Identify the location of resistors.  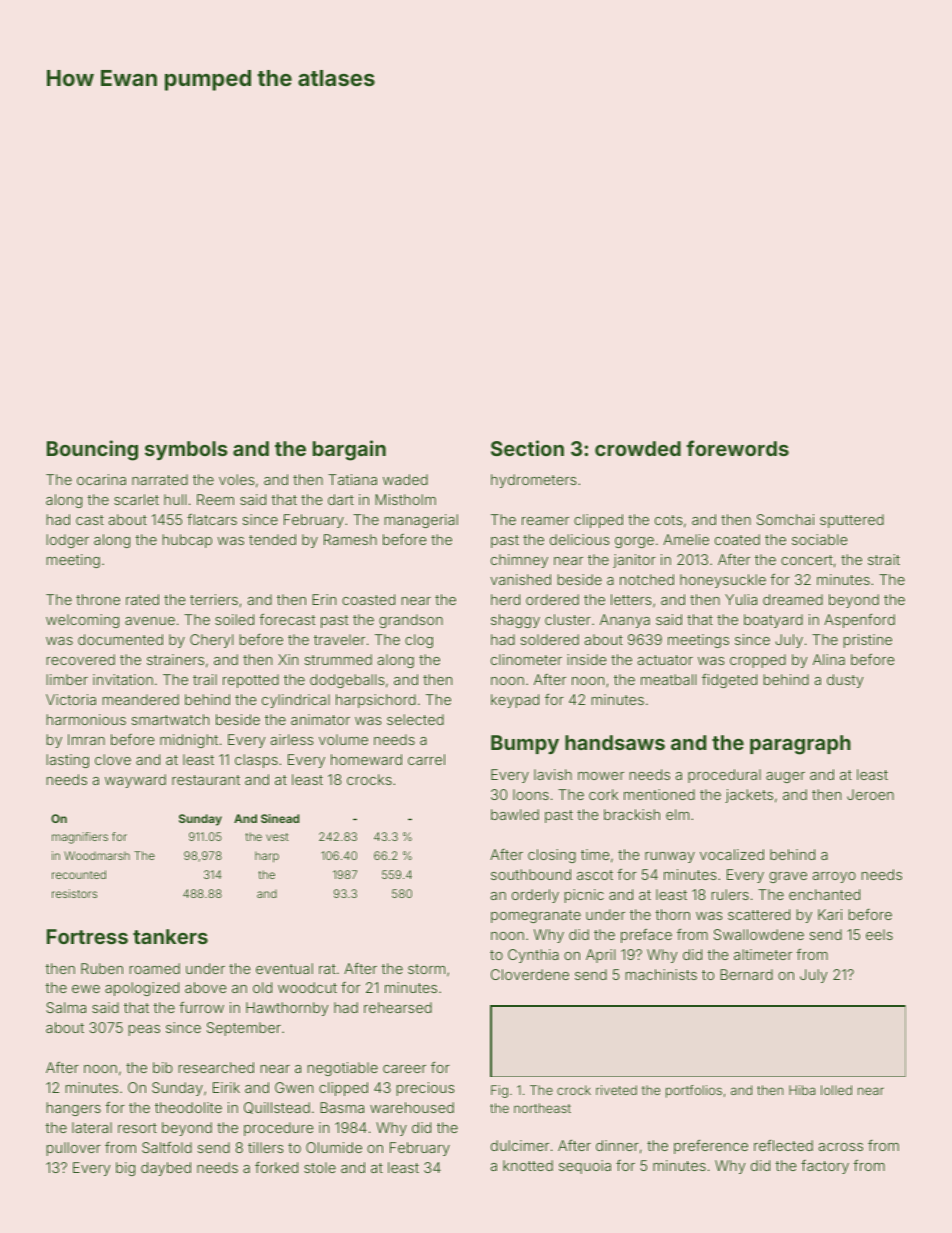
(74, 893).
